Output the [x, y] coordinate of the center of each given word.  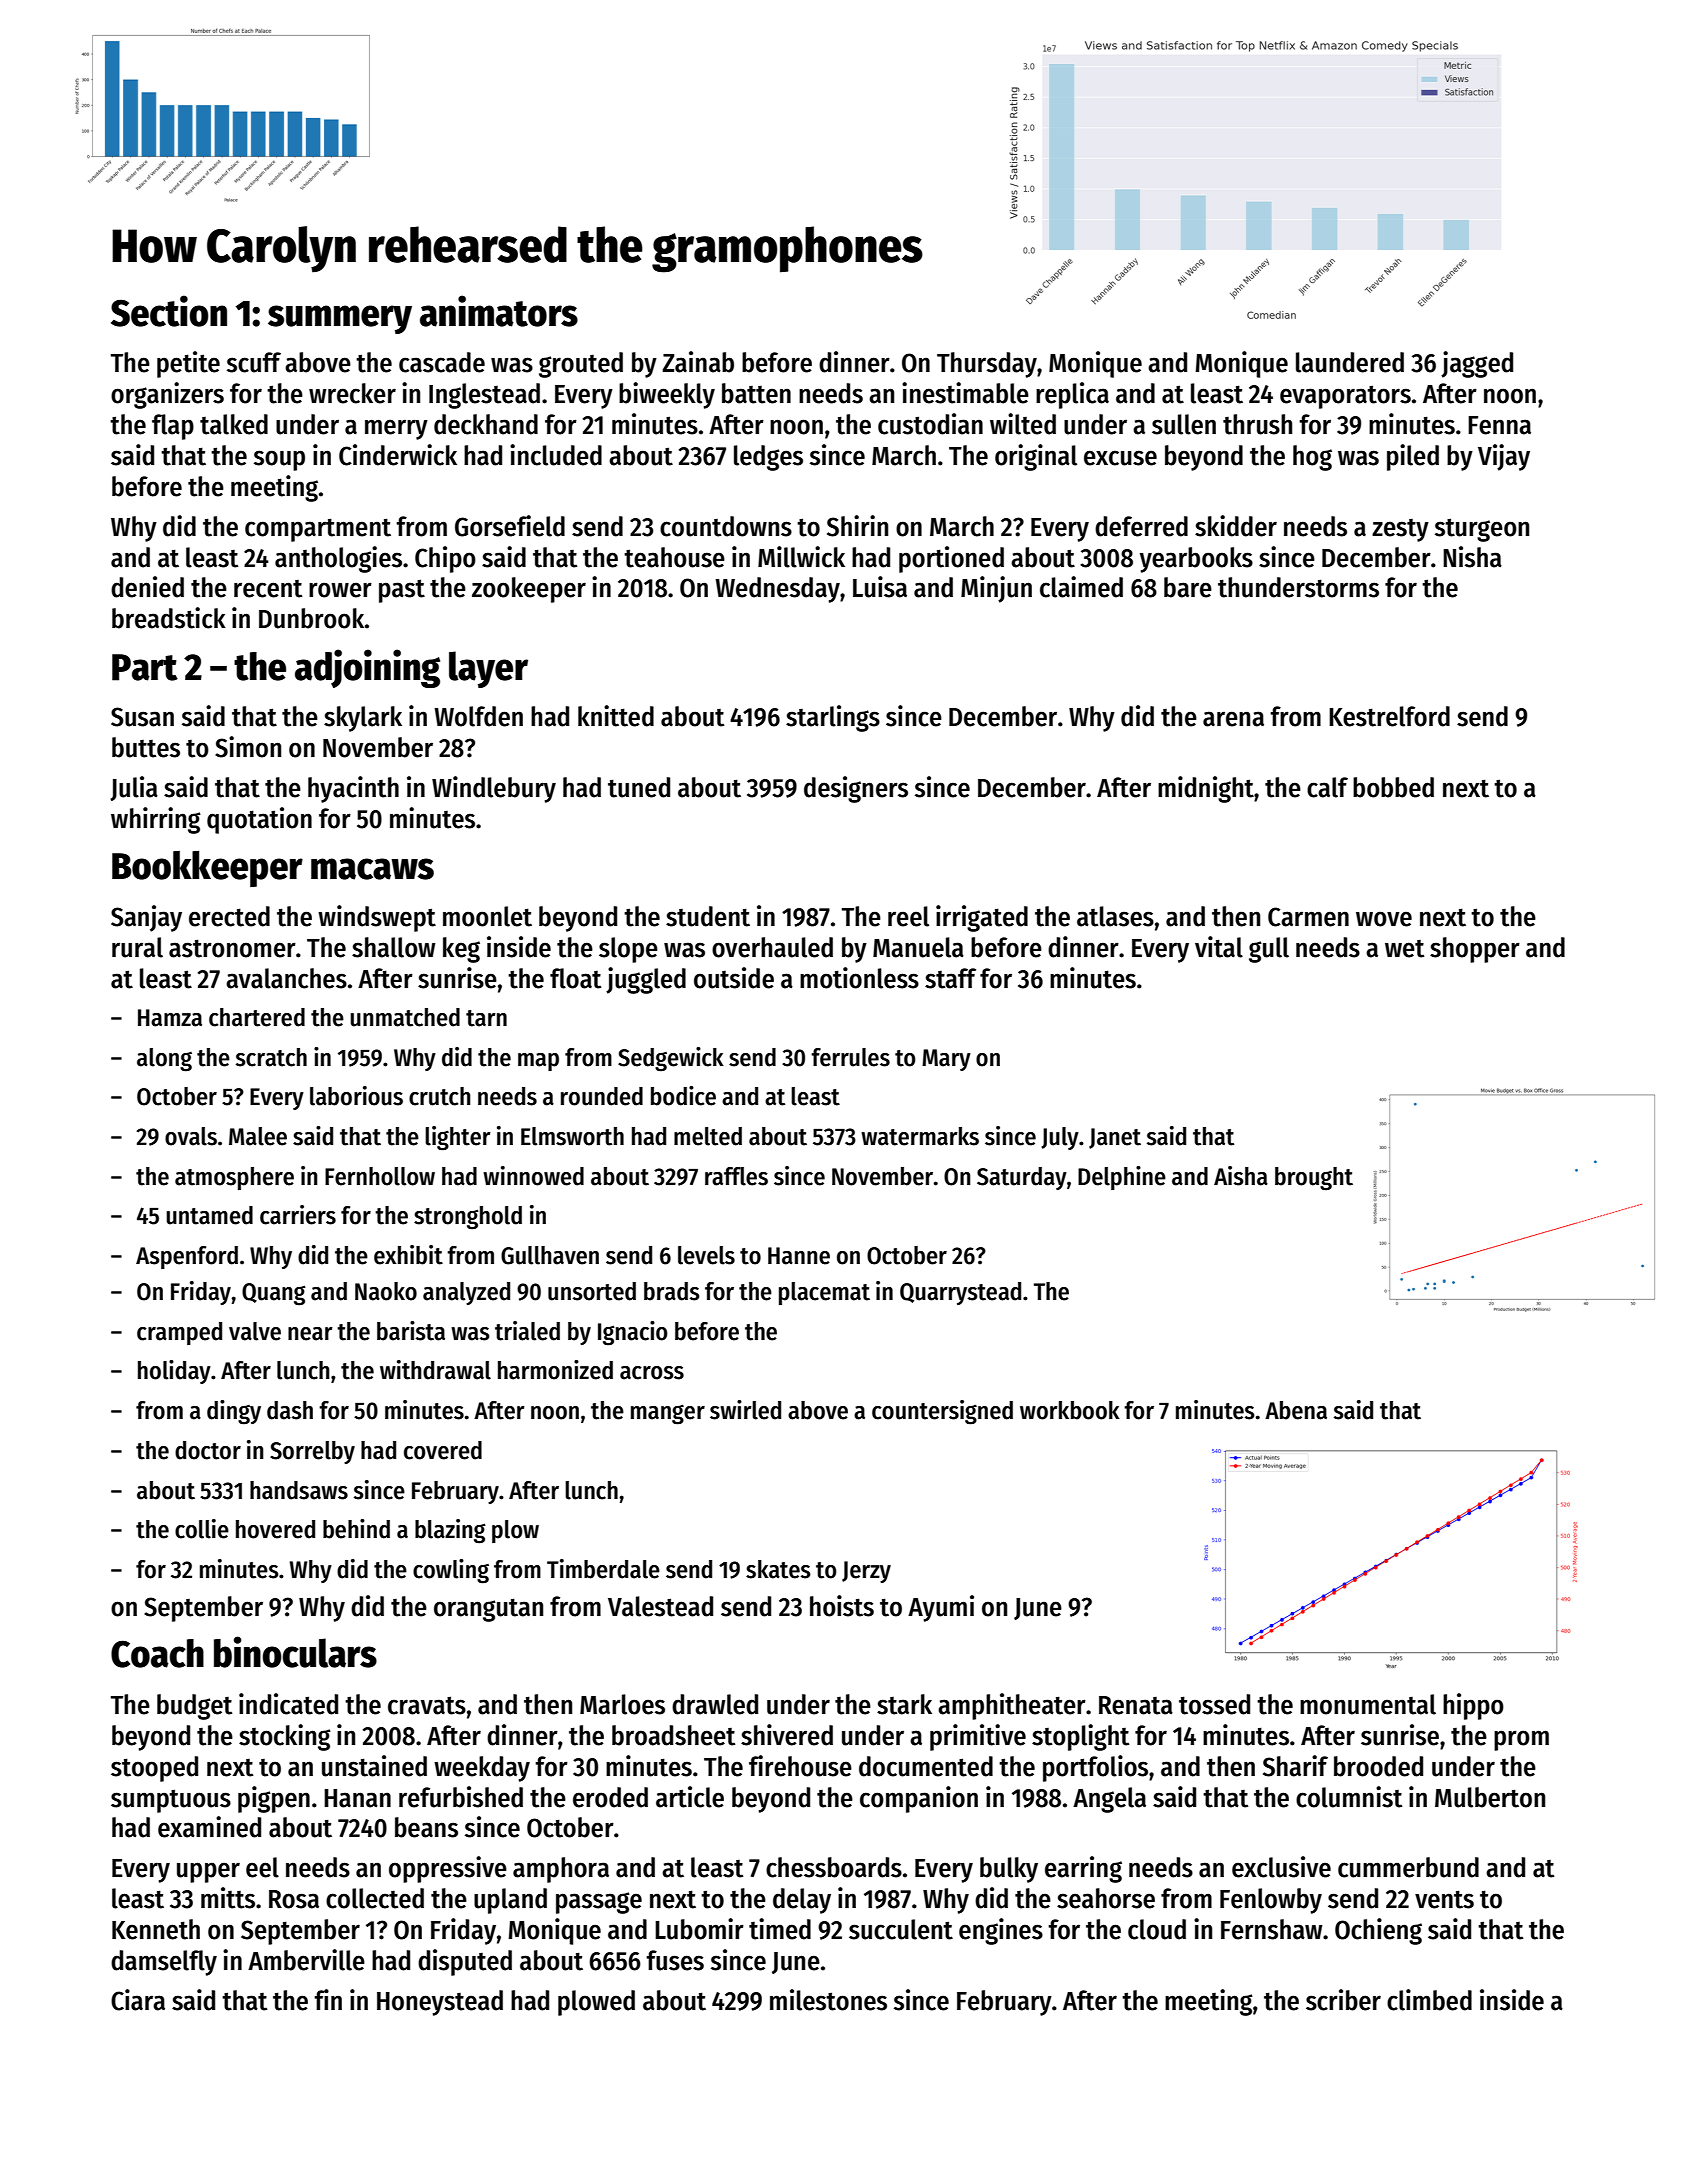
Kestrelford [1389, 716]
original [1036, 457]
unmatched [405, 1017]
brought [1314, 1179]
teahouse [674, 557]
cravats [427, 1705]
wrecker [352, 393]
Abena [1296, 1410]
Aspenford [187, 1257]
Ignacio [633, 1333]
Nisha [1472, 557]
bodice [683, 1096]
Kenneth [156, 1929]
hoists [842, 1606]
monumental [1368, 1704]
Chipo [445, 559]
